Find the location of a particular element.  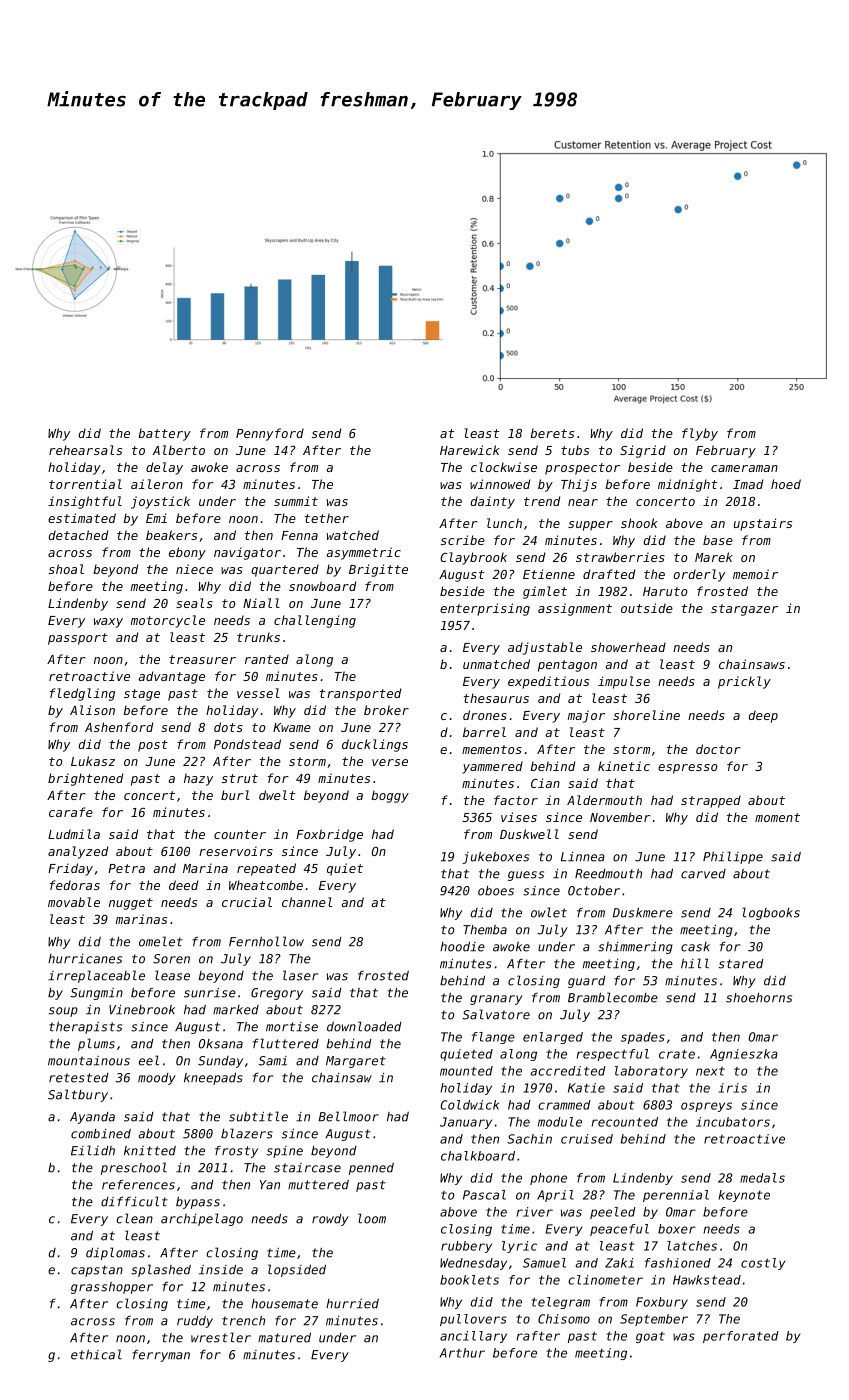

Bellmoor is located at coordinates (349, 1116).
